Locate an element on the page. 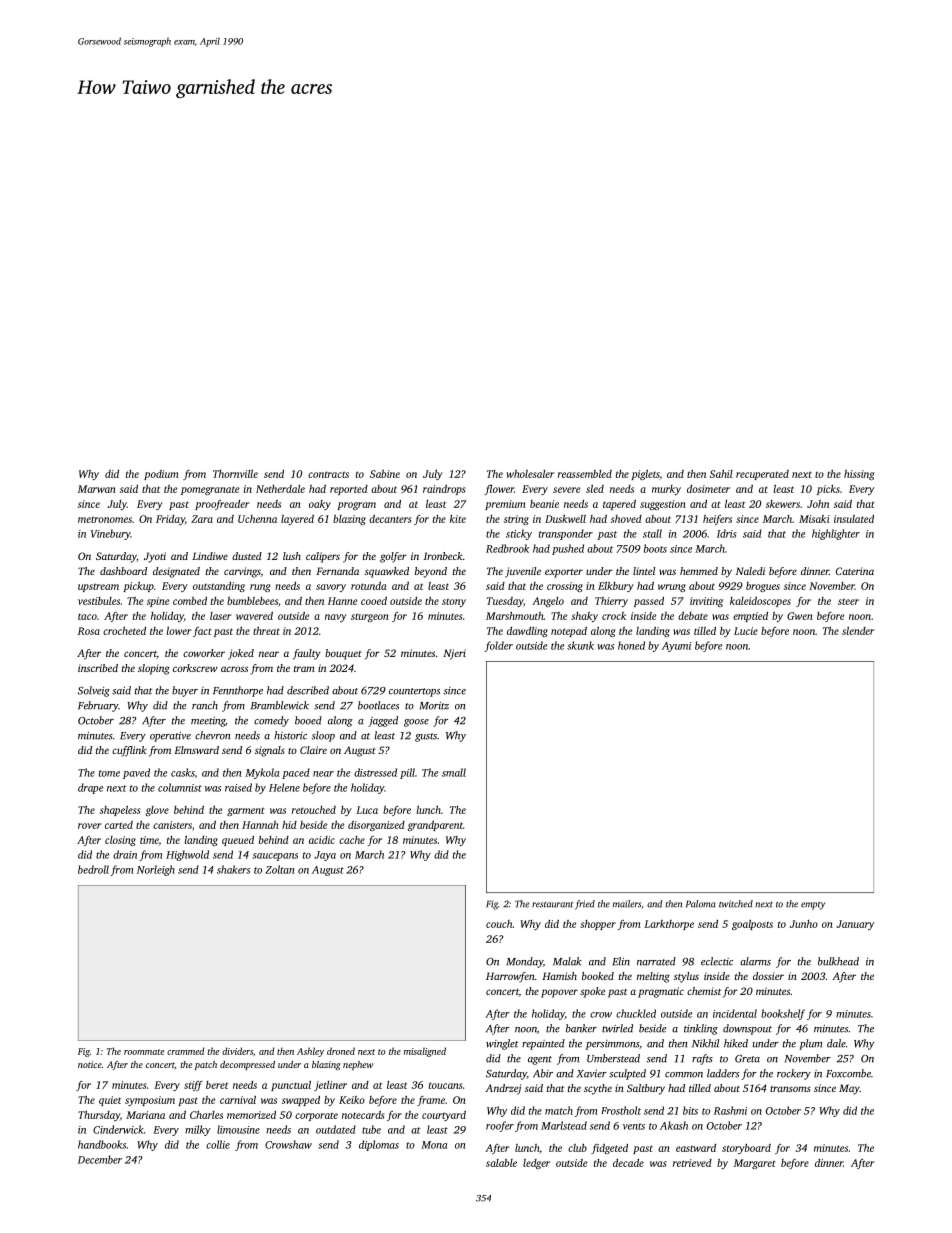 Image resolution: width=952 pixels, height=1233 pixels. bouquet is located at coordinates (343, 654).
